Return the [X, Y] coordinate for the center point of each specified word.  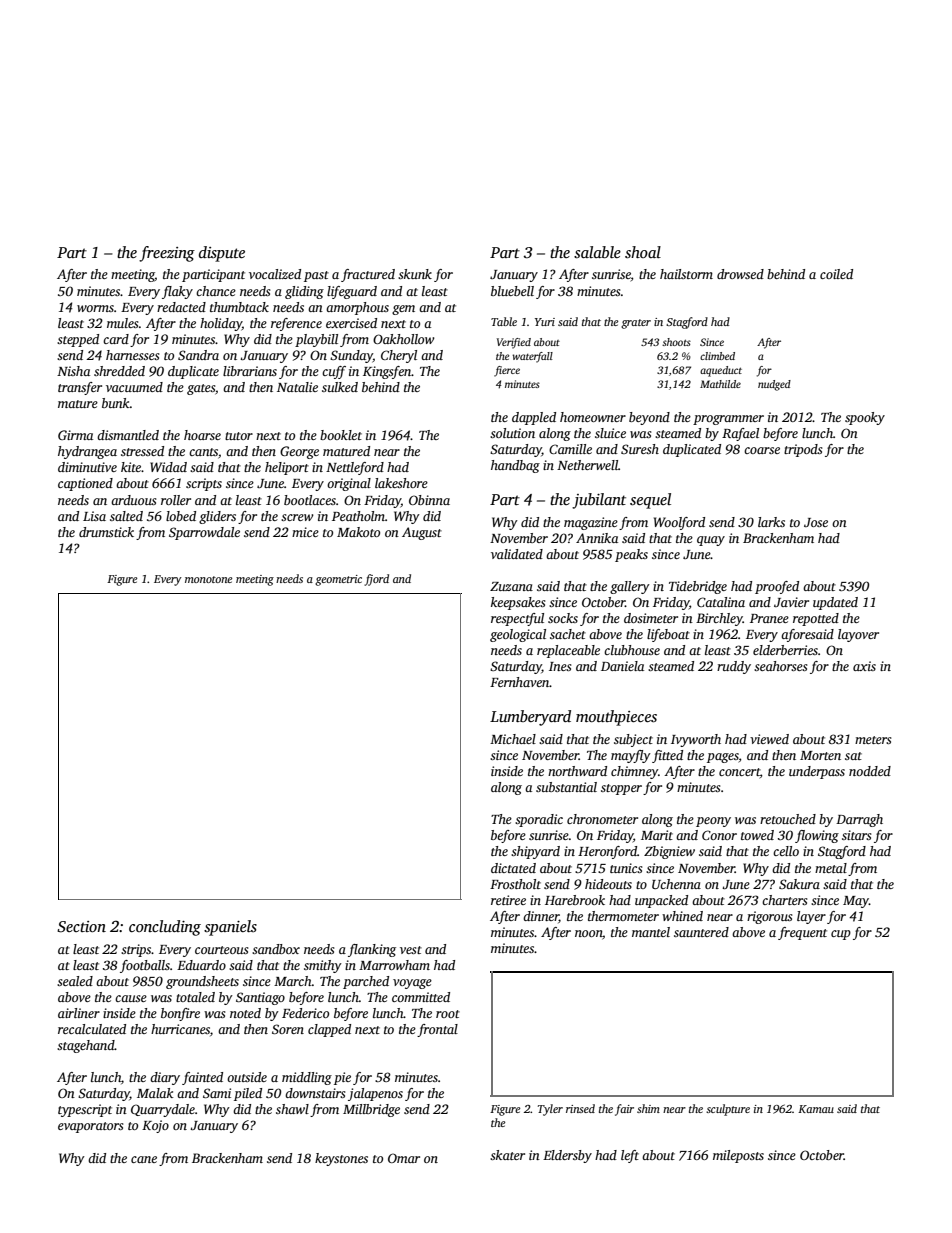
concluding [165, 928]
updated [835, 603]
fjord [376, 580]
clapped [329, 1030]
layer [811, 917]
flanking [372, 950]
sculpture [728, 1110]
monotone [208, 579]
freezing [167, 254]
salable [597, 252]
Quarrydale [163, 1110]
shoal [643, 252]
